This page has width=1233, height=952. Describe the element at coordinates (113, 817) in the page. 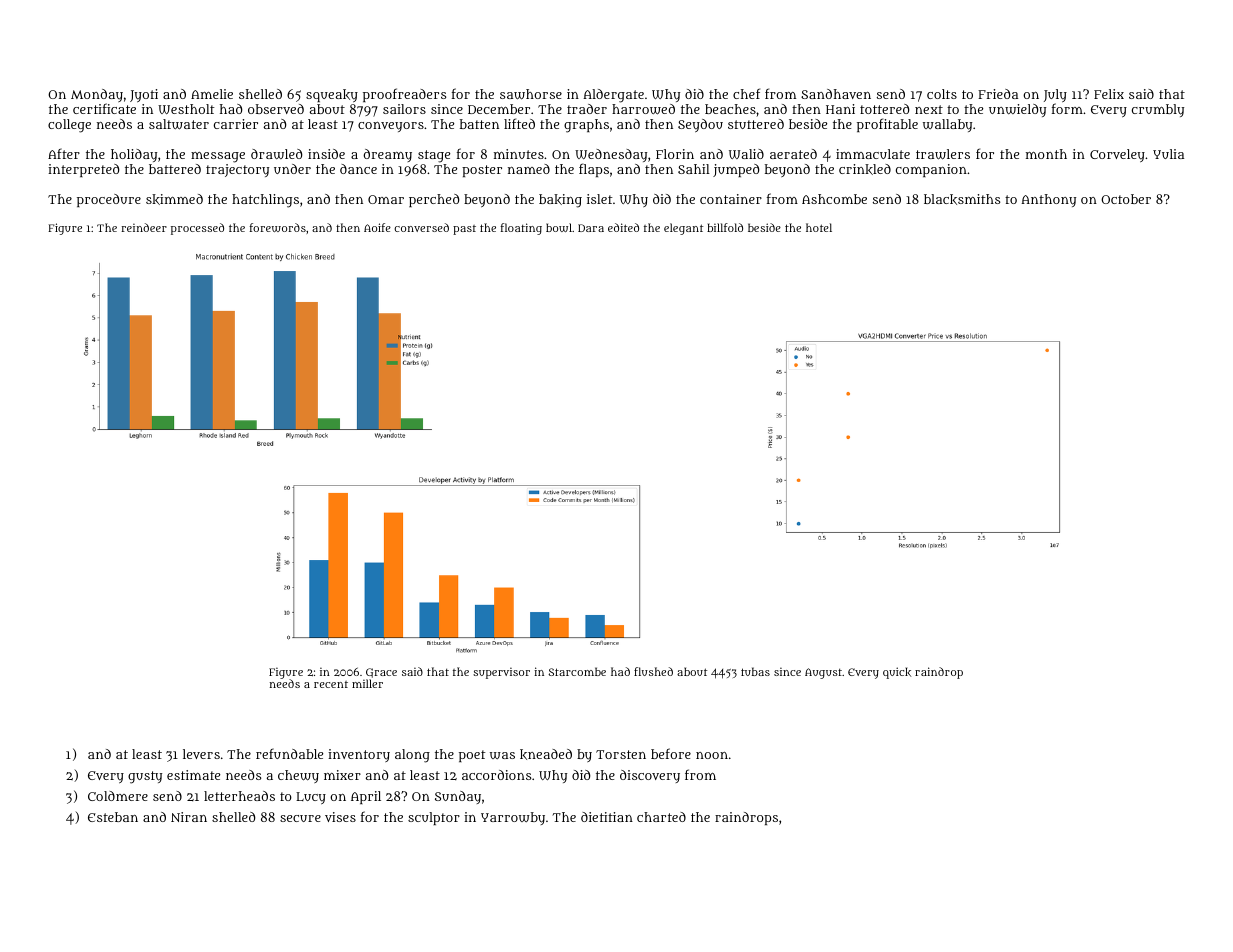

I see `Esteban` at that location.
